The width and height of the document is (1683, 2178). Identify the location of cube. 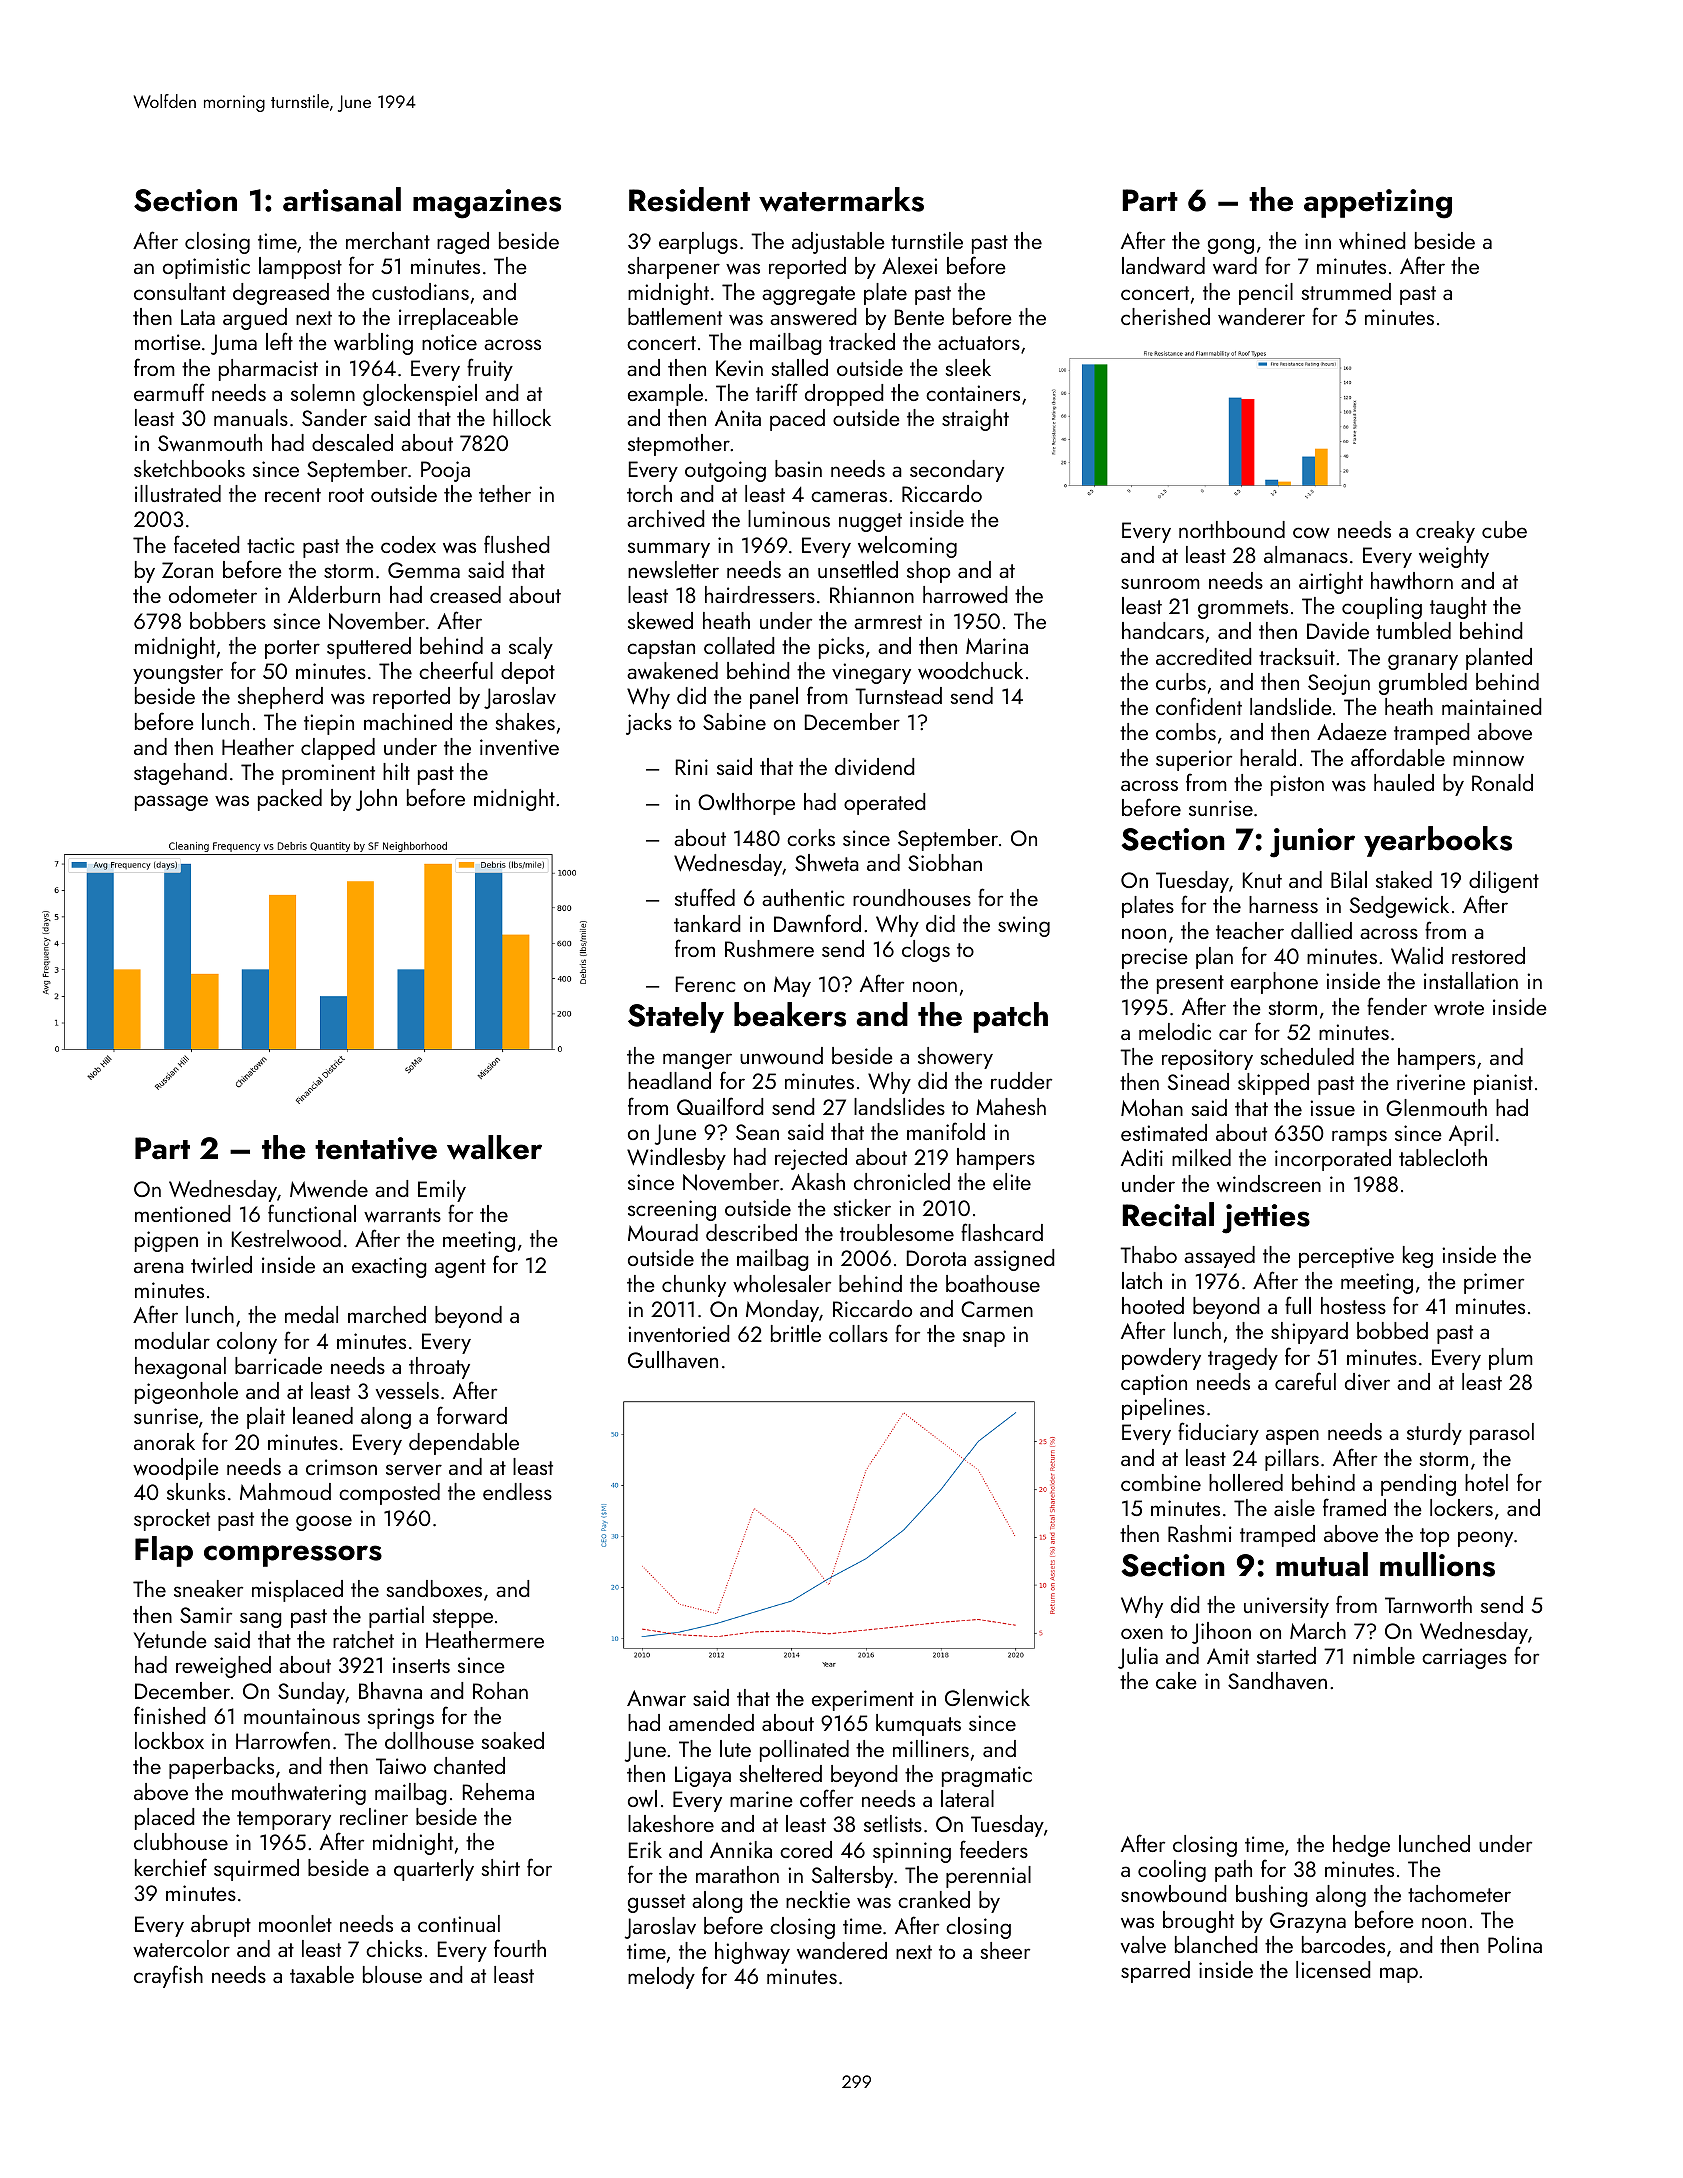
(1504, 529).
